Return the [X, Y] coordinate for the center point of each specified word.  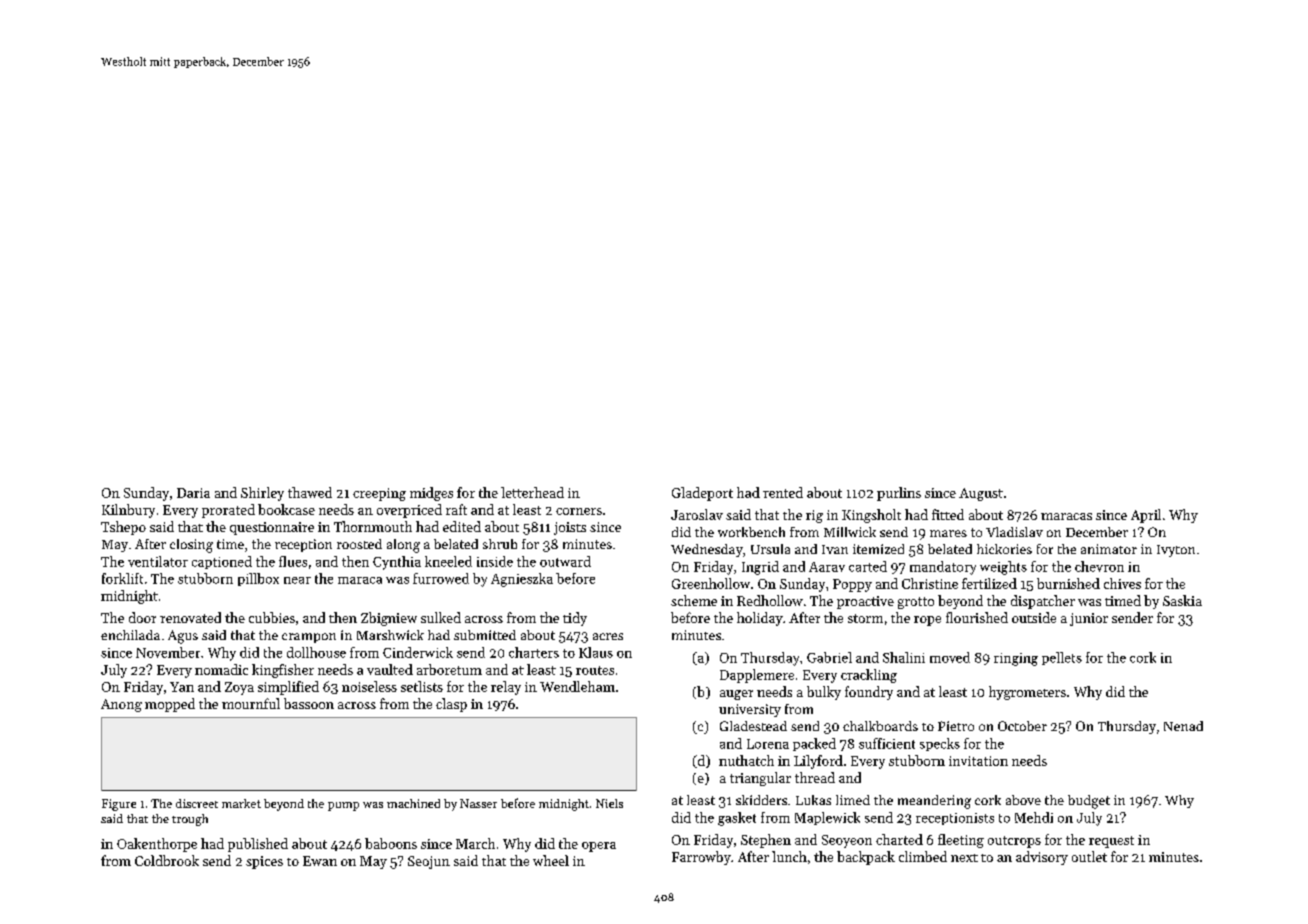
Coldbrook [167, 860]
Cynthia [397, 563]
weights [1003, 568]
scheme [694, 600]
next [964, 858]
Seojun [429, 862]
